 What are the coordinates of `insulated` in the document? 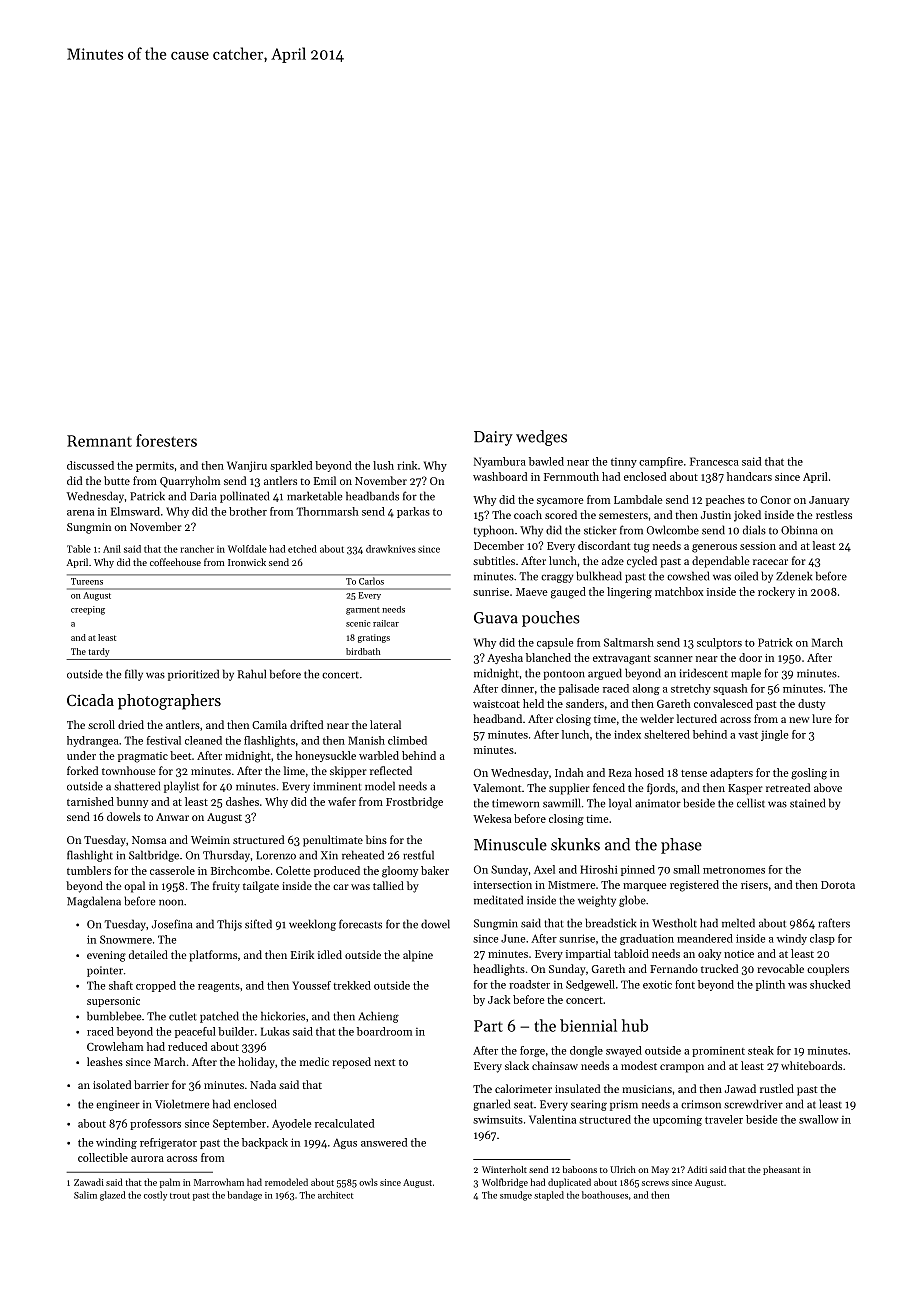 It's located at (577, 1088).
